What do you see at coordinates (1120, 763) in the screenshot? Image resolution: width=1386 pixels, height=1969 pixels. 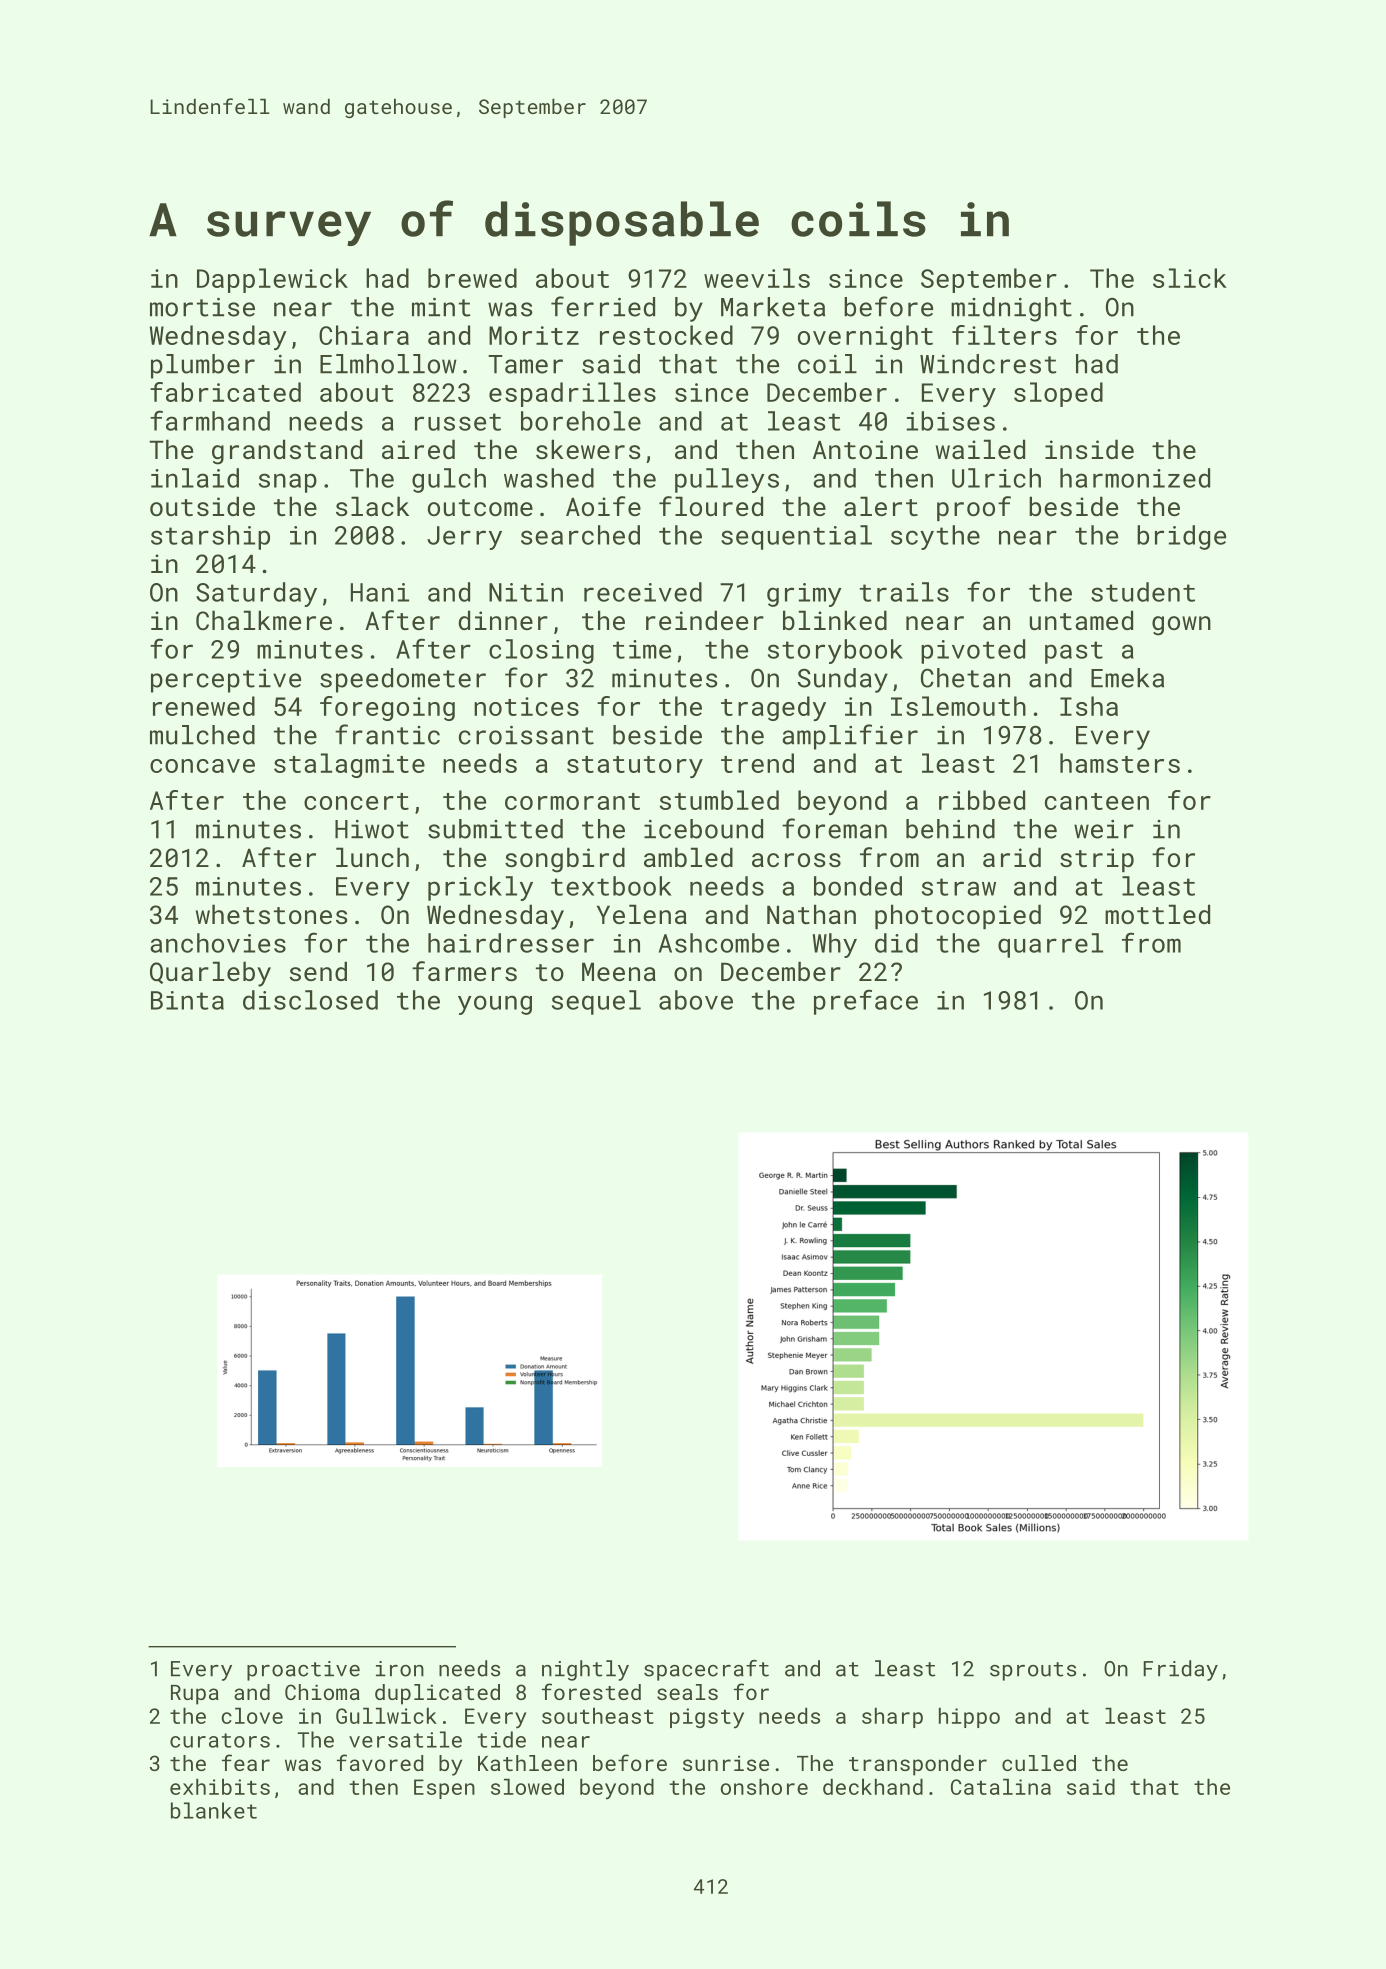 I see `hamsters` at bounding box center [1120, 763].
